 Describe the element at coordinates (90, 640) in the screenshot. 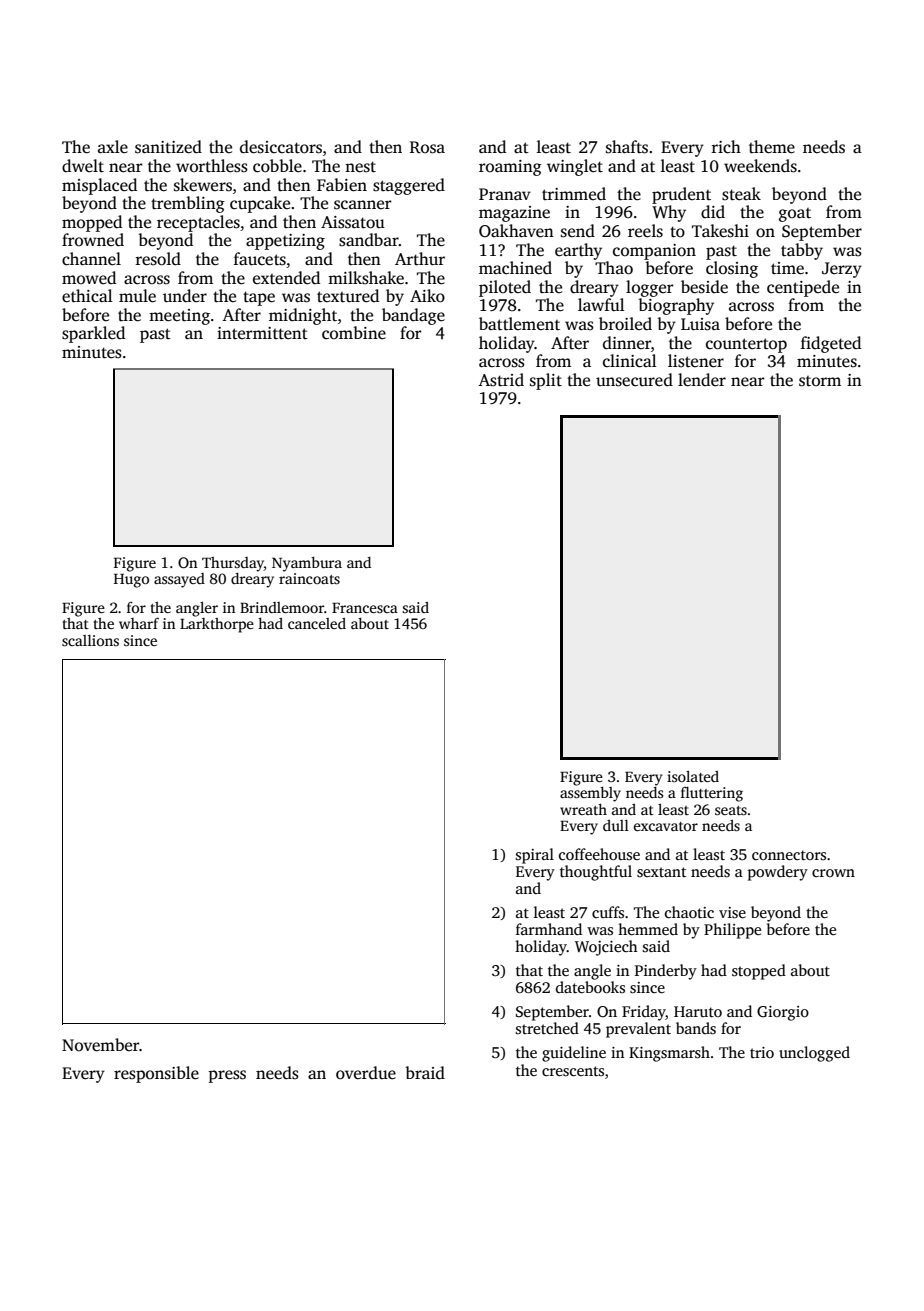

I see `scallions` at that location.
